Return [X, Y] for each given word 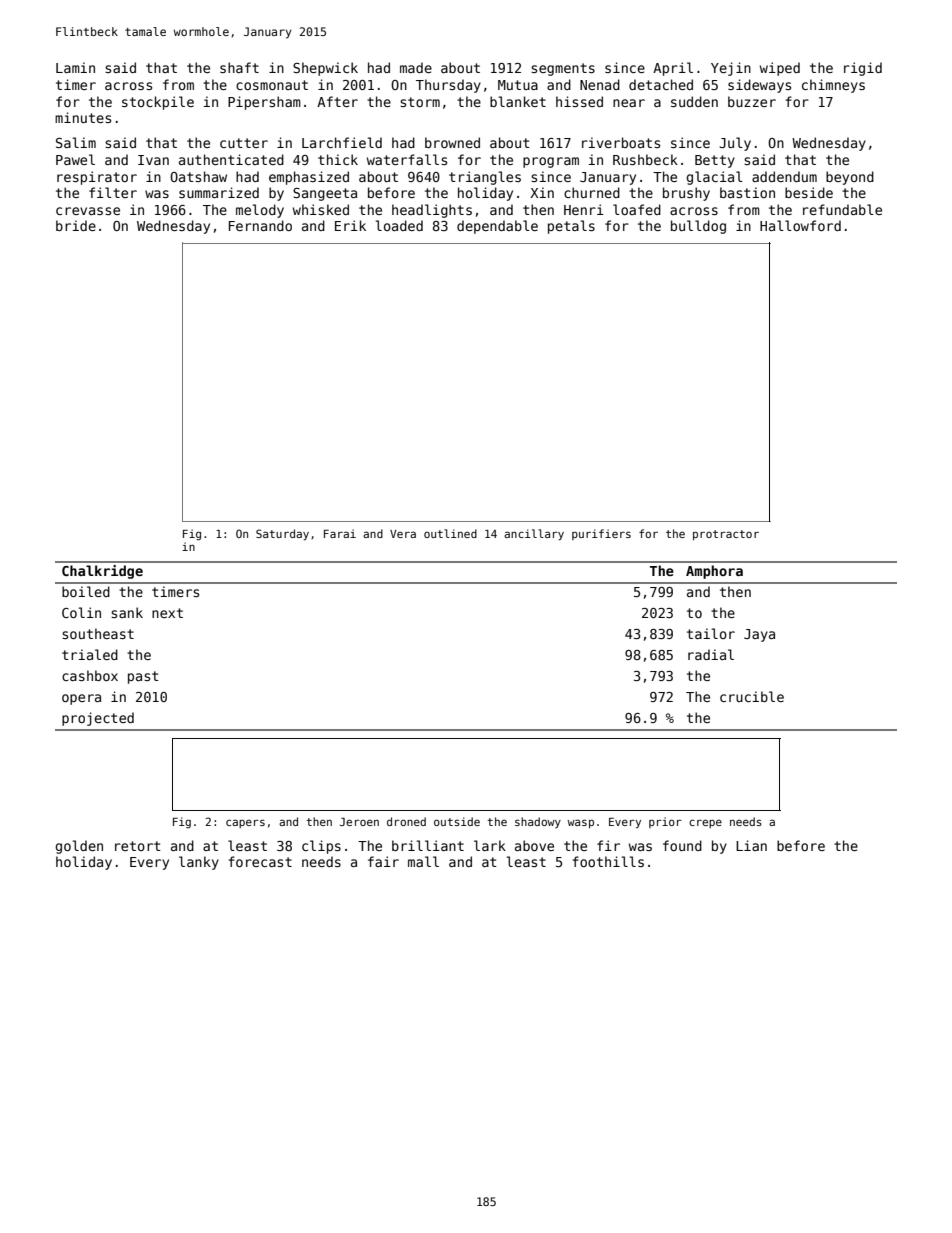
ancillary [534, 535]
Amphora [714, 572]
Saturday [282, 535]
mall [423, 861]
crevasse [88, 211]
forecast [260, 861]
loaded [399, 225]
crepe [705, 823]
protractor [726, 535]
